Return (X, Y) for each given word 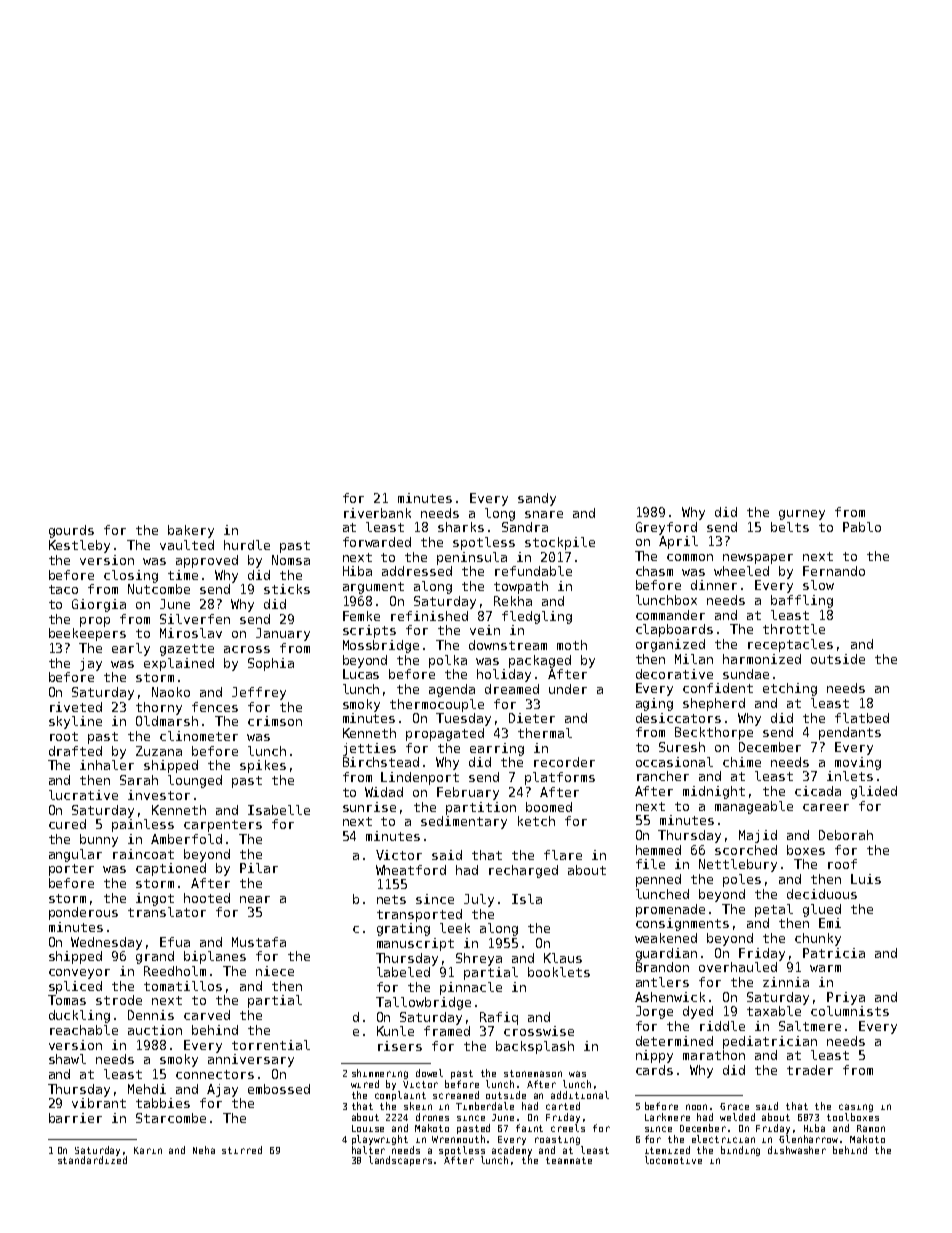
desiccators (678, 718)
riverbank (377, 513)
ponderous (83, 913)
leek (455, 928)
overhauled (738, 967)
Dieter (532, 718)
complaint (400, 1096)
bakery (191, 531)
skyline (75, 722)
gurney (802, 515)
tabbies (163, 1103)
